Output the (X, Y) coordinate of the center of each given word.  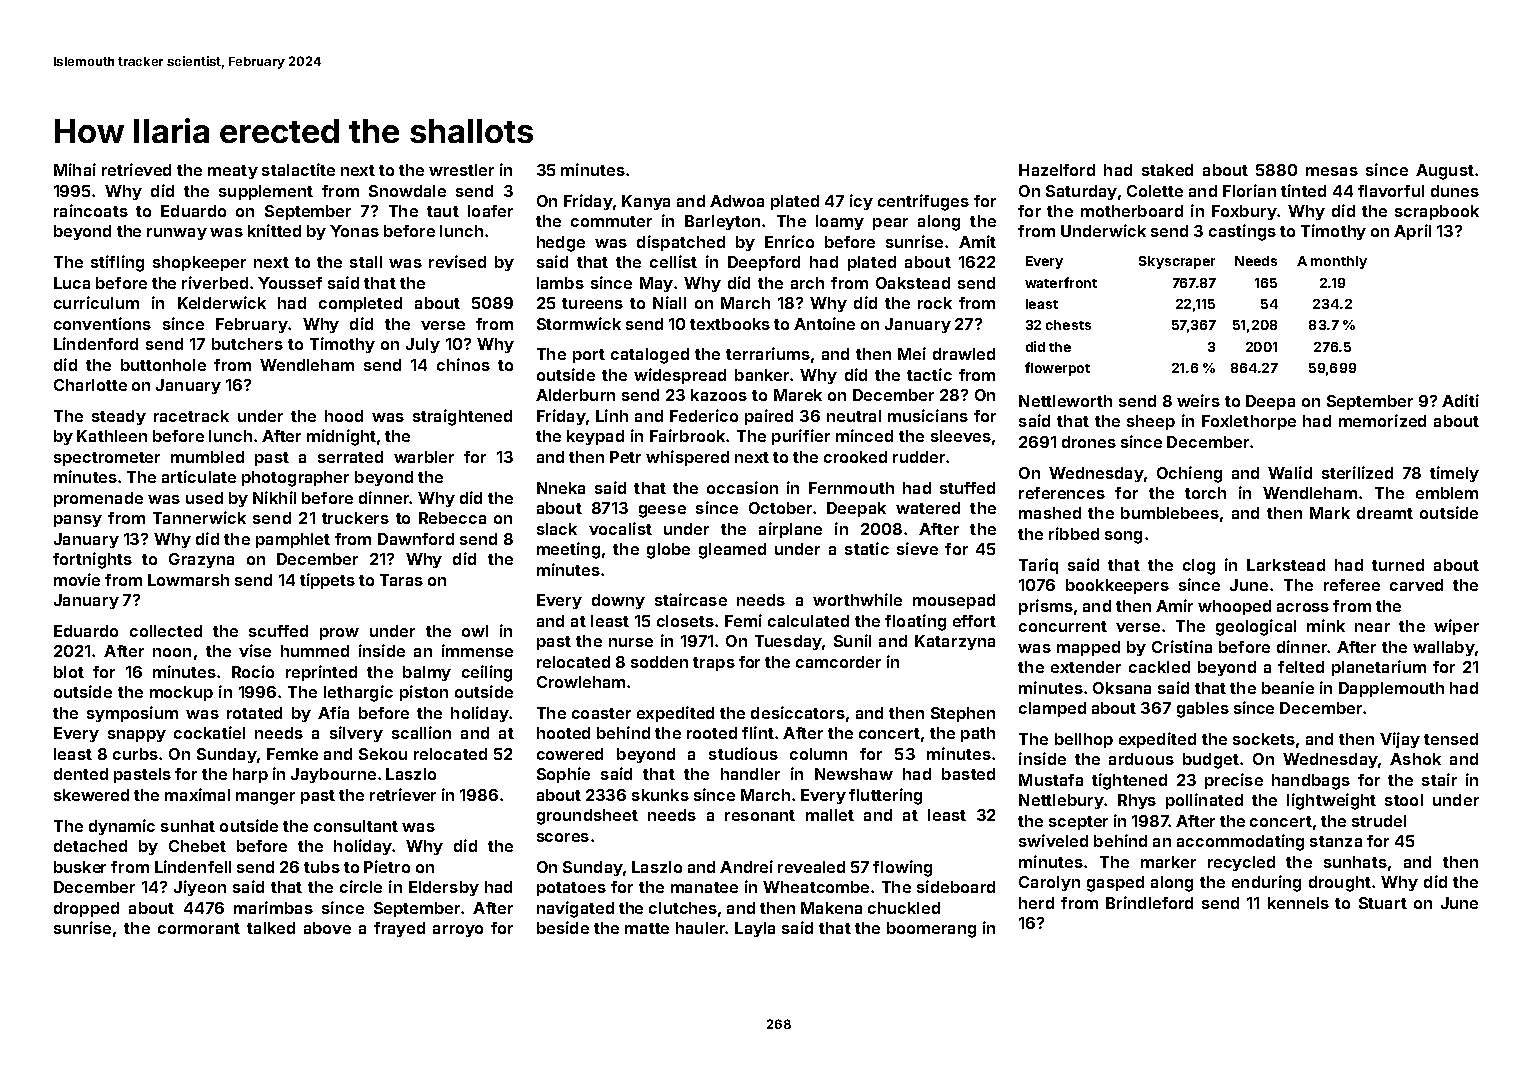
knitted (274, 230)
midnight (341, 437)
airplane (790, 530)
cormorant (199, 928)
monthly (1339, 262)
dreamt (1385, 513)
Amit (977, 241)
